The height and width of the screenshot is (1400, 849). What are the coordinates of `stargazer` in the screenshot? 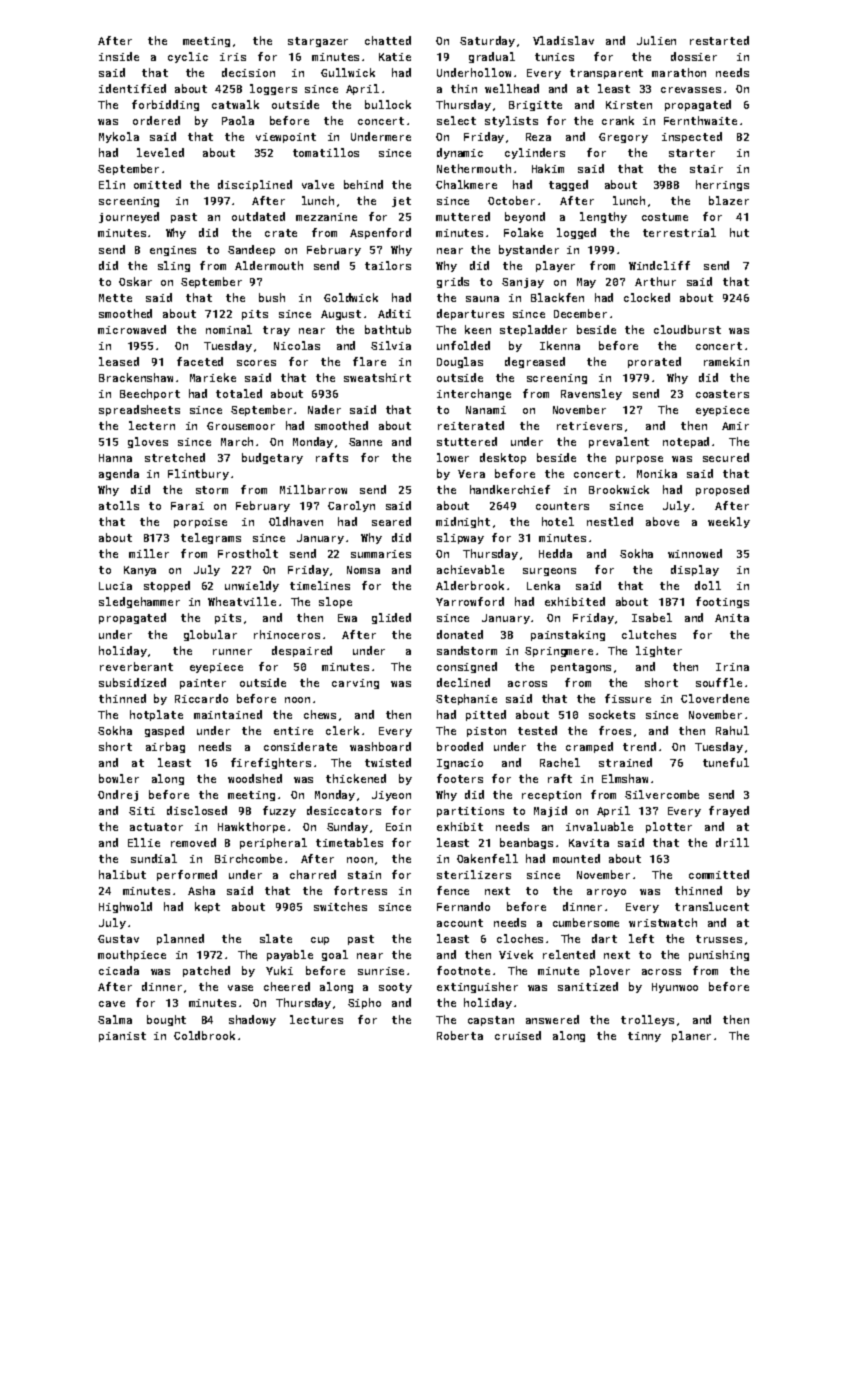 It's located at (318, 42).
